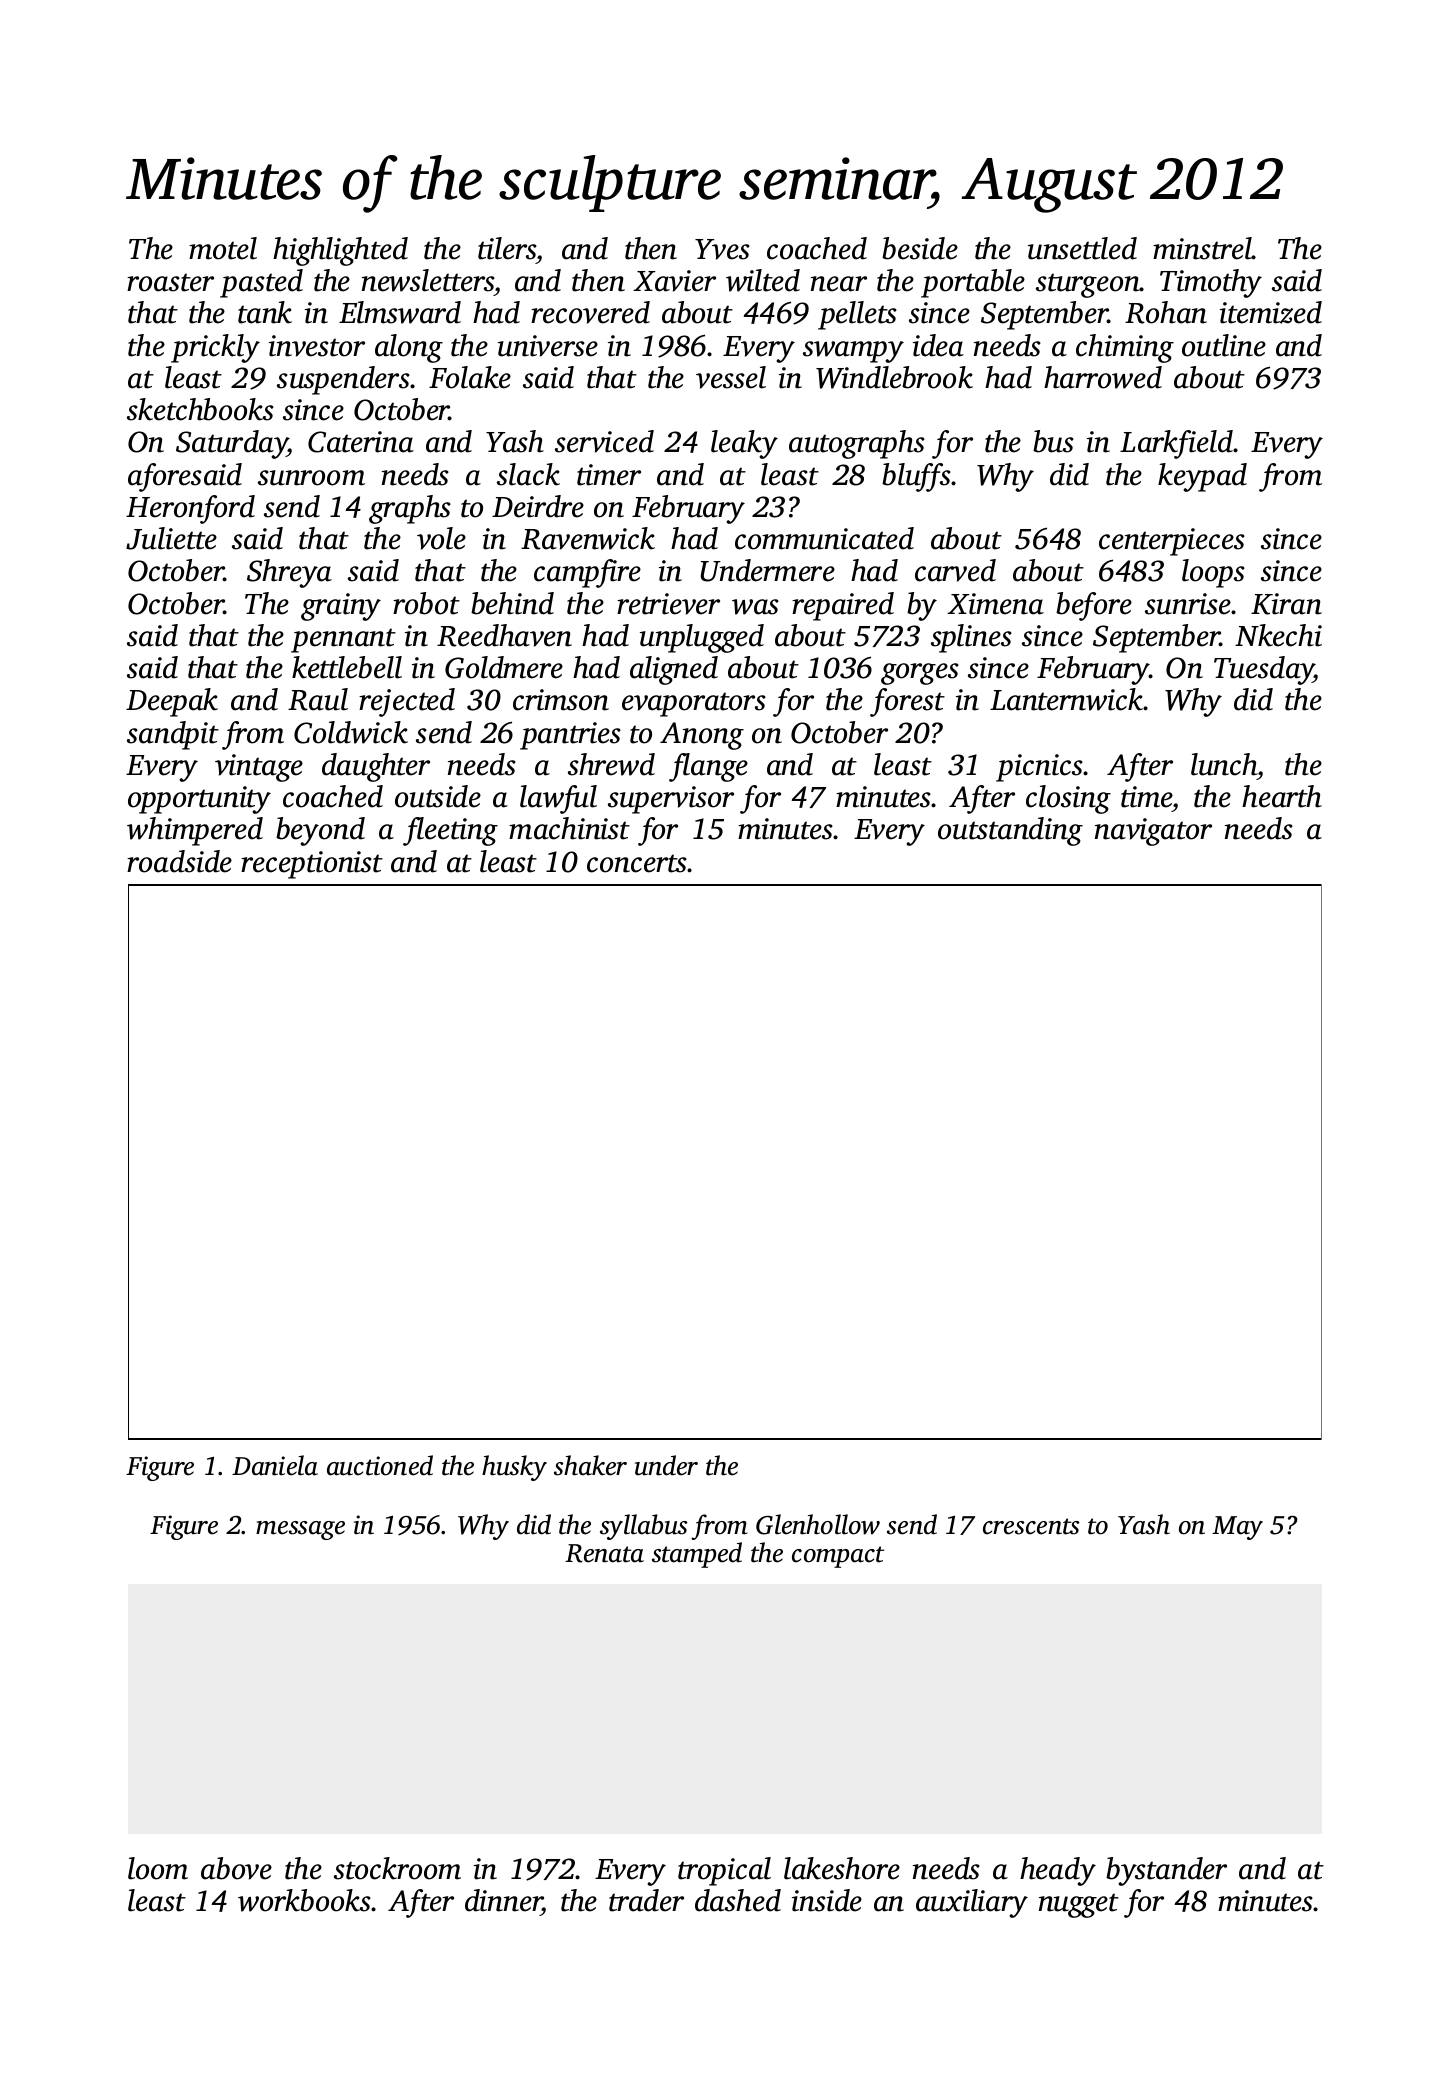  I want to click on heady, so click(1058, 1871).
